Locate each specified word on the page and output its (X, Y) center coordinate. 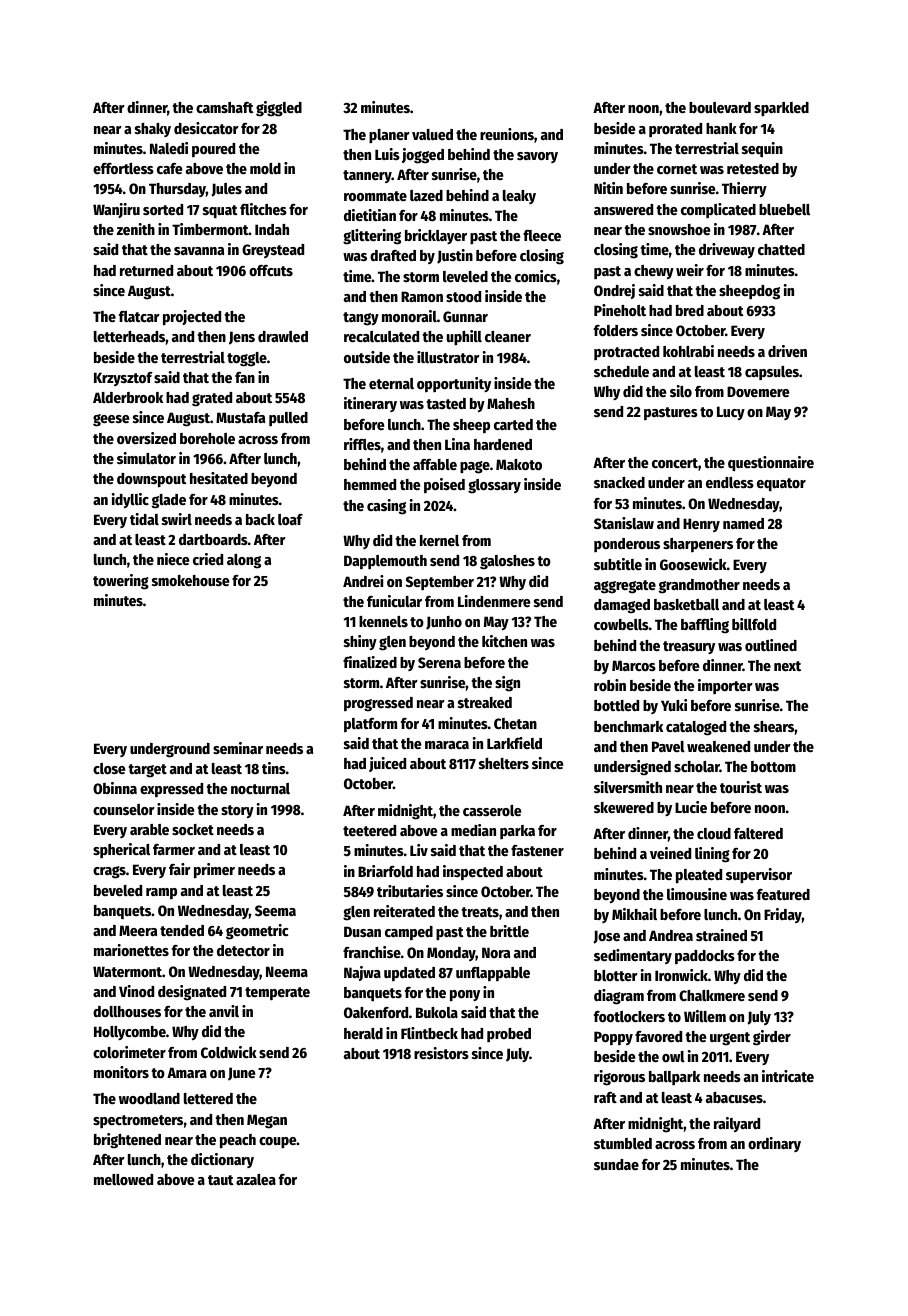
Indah (272, 229)
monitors (121, 1072)
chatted (781, 249)
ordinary (774, 1144)
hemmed (370, 484)
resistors (441, 1053)
